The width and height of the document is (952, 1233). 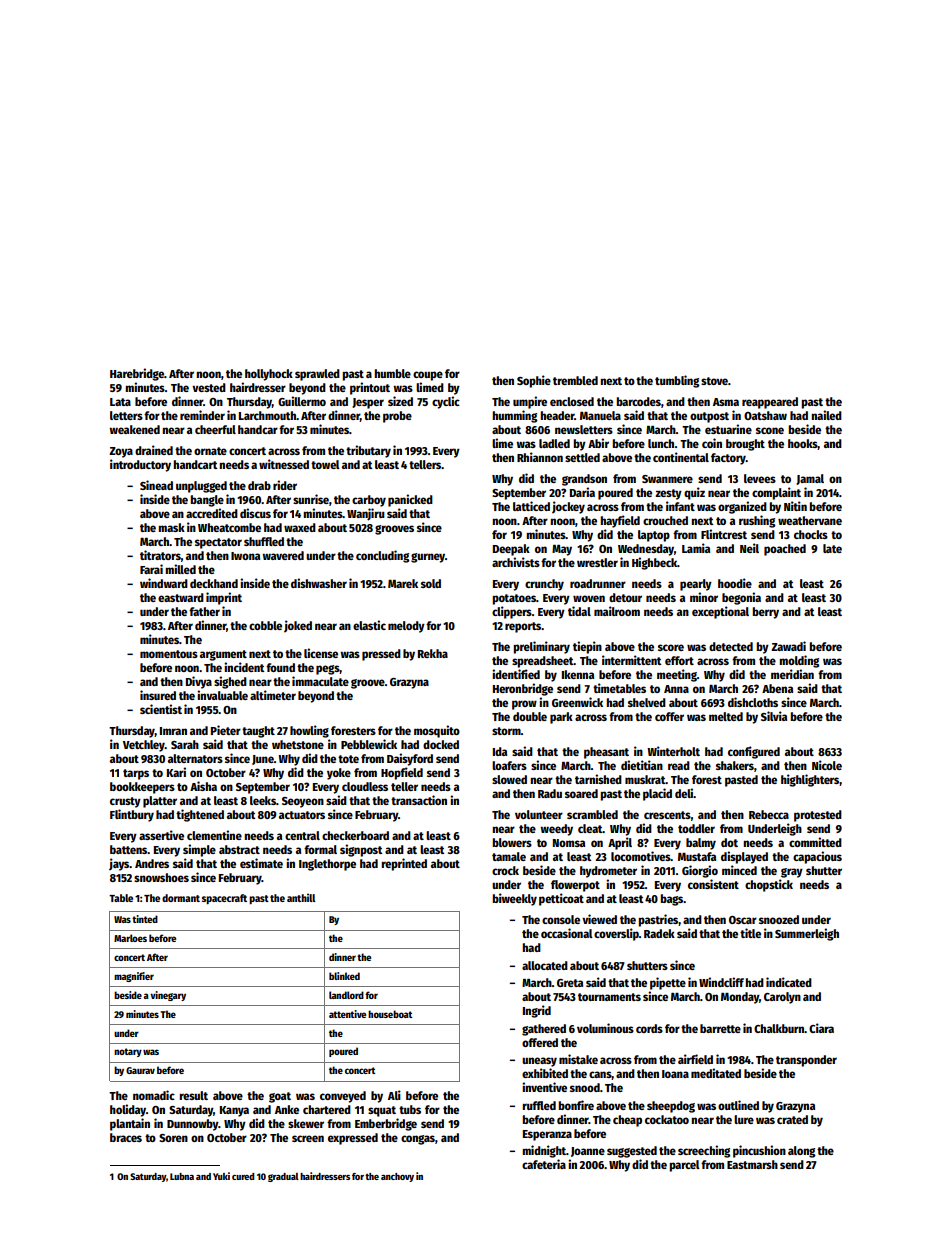 What do you see at coordinates (598, 583) in the document?
I see `roadrunner` at bounding box center [598, 583].
